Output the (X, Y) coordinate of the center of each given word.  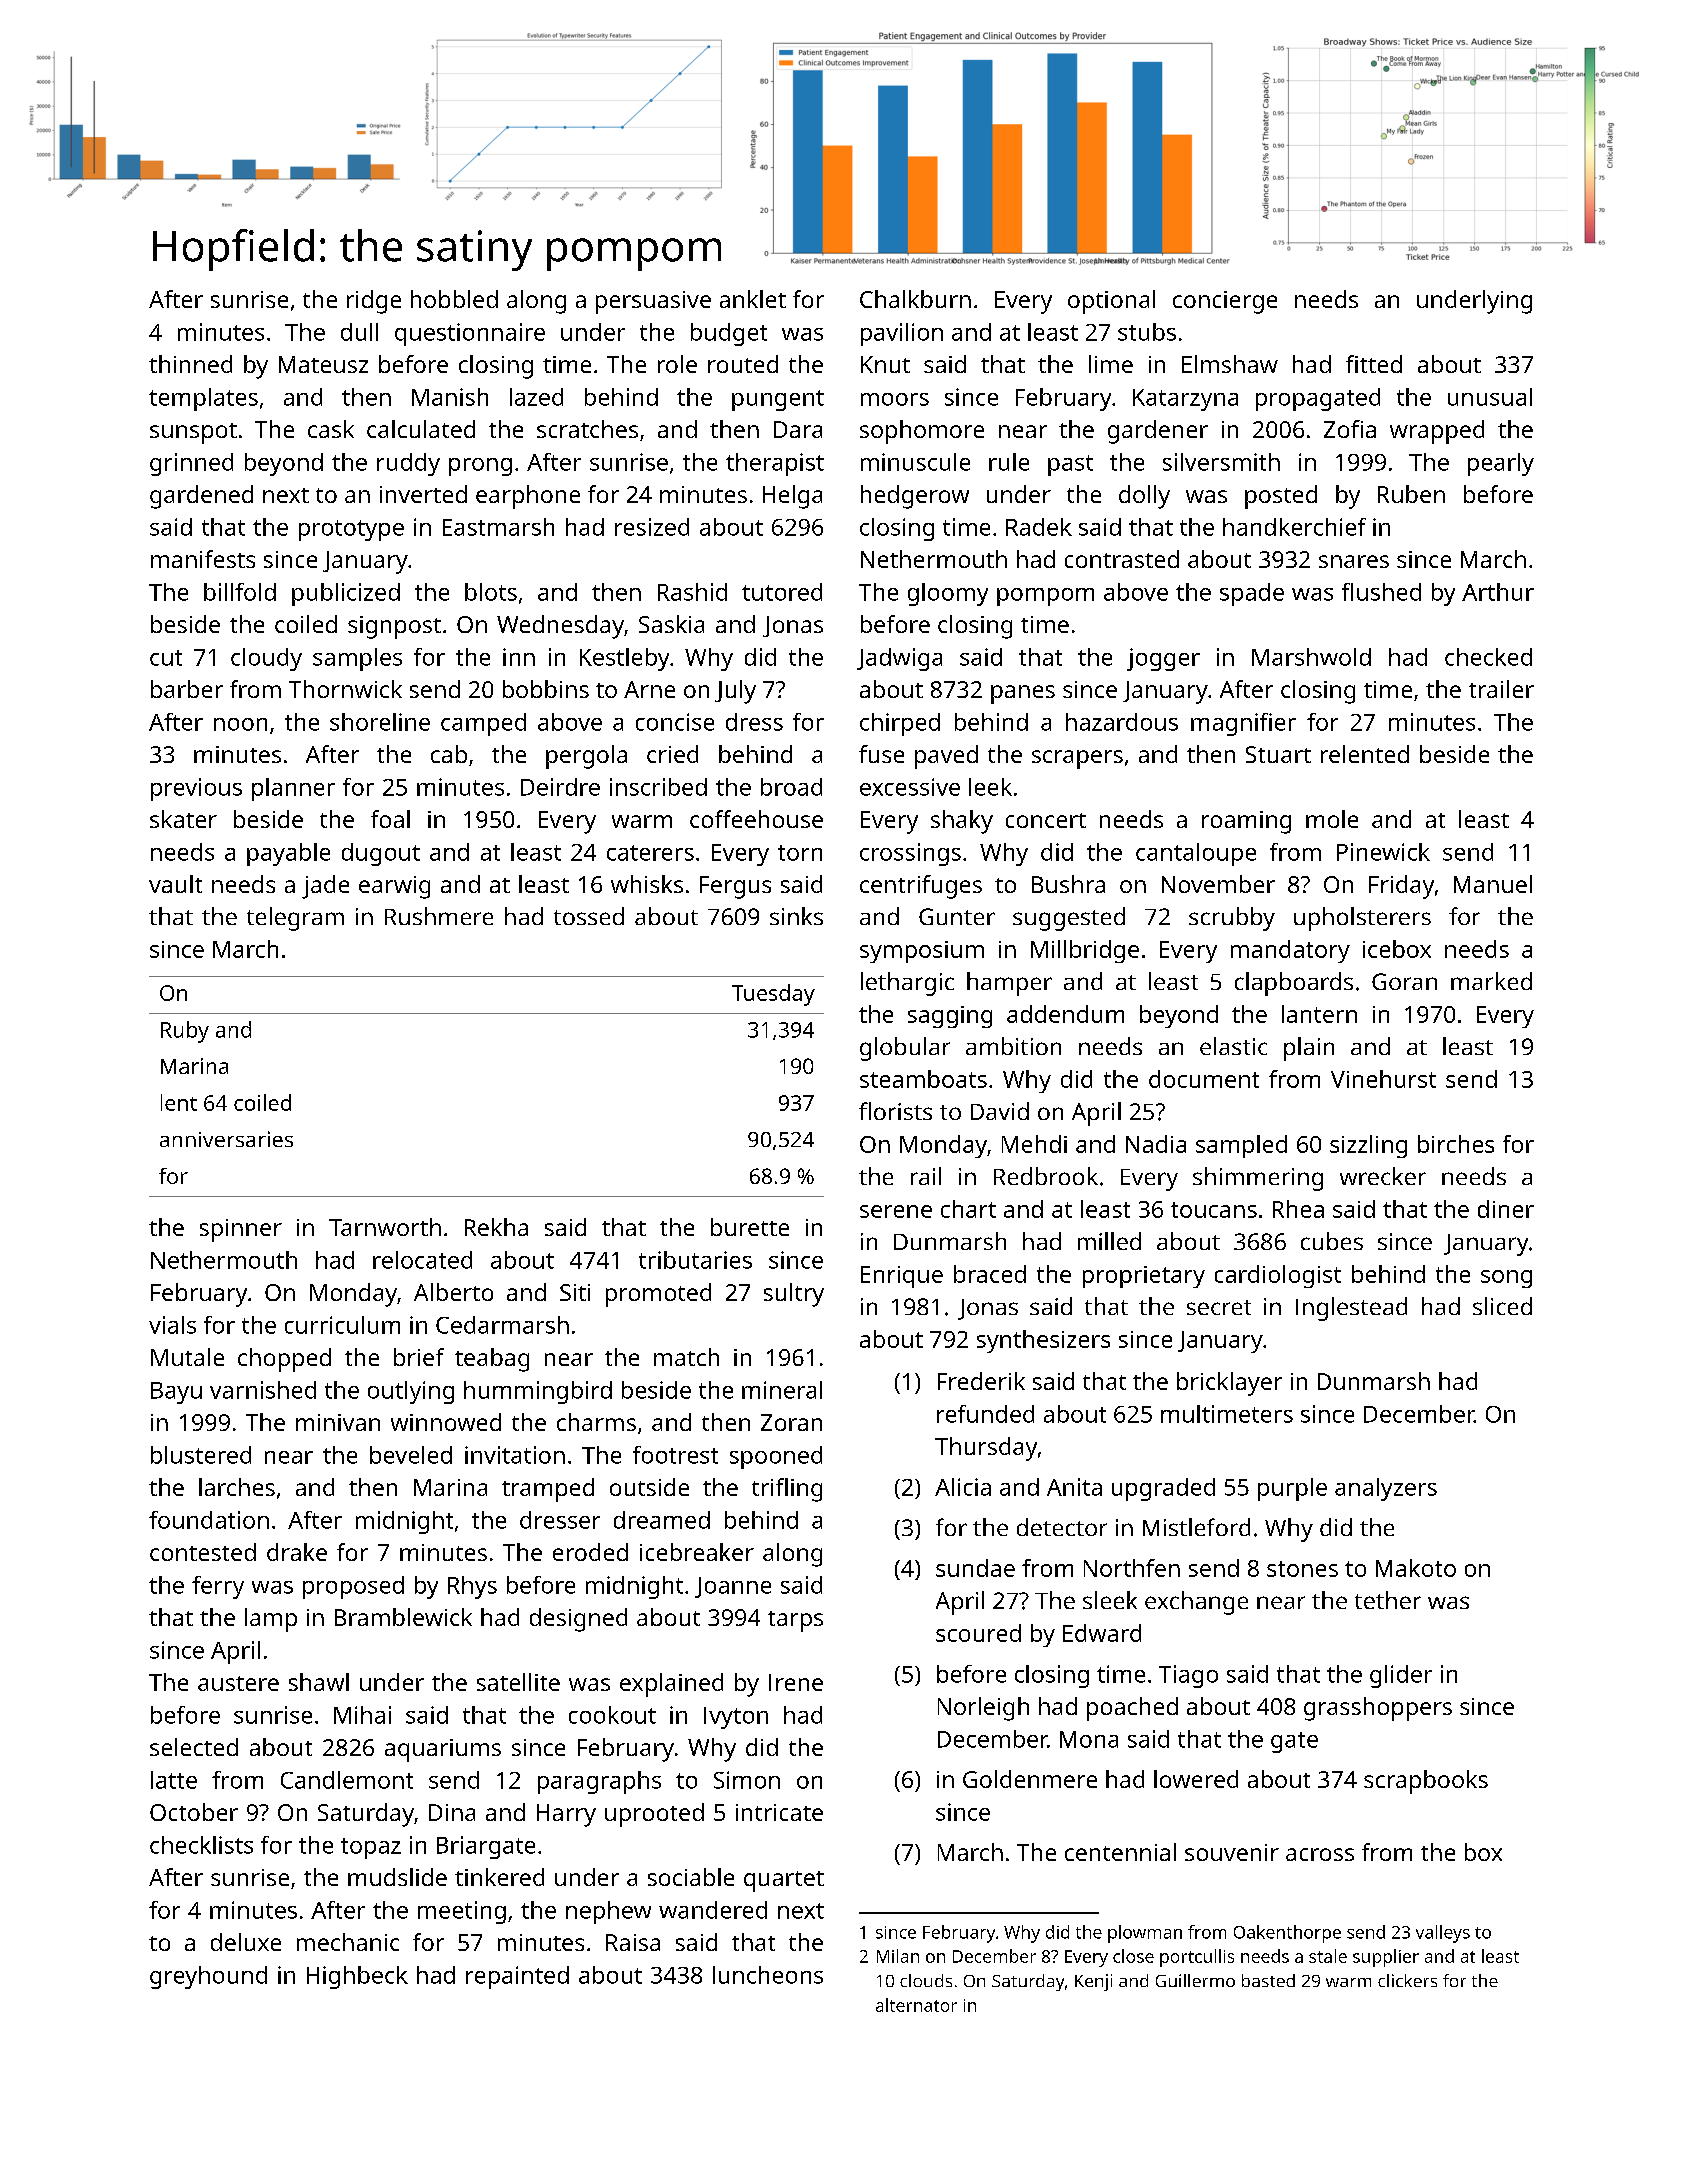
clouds (926, 1980)
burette (750, 1227)
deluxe (246, 1942)
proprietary (1144, 1277)
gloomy (948, 594)
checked (1488, 657)
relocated (422, 1260)
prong (480, 467)
